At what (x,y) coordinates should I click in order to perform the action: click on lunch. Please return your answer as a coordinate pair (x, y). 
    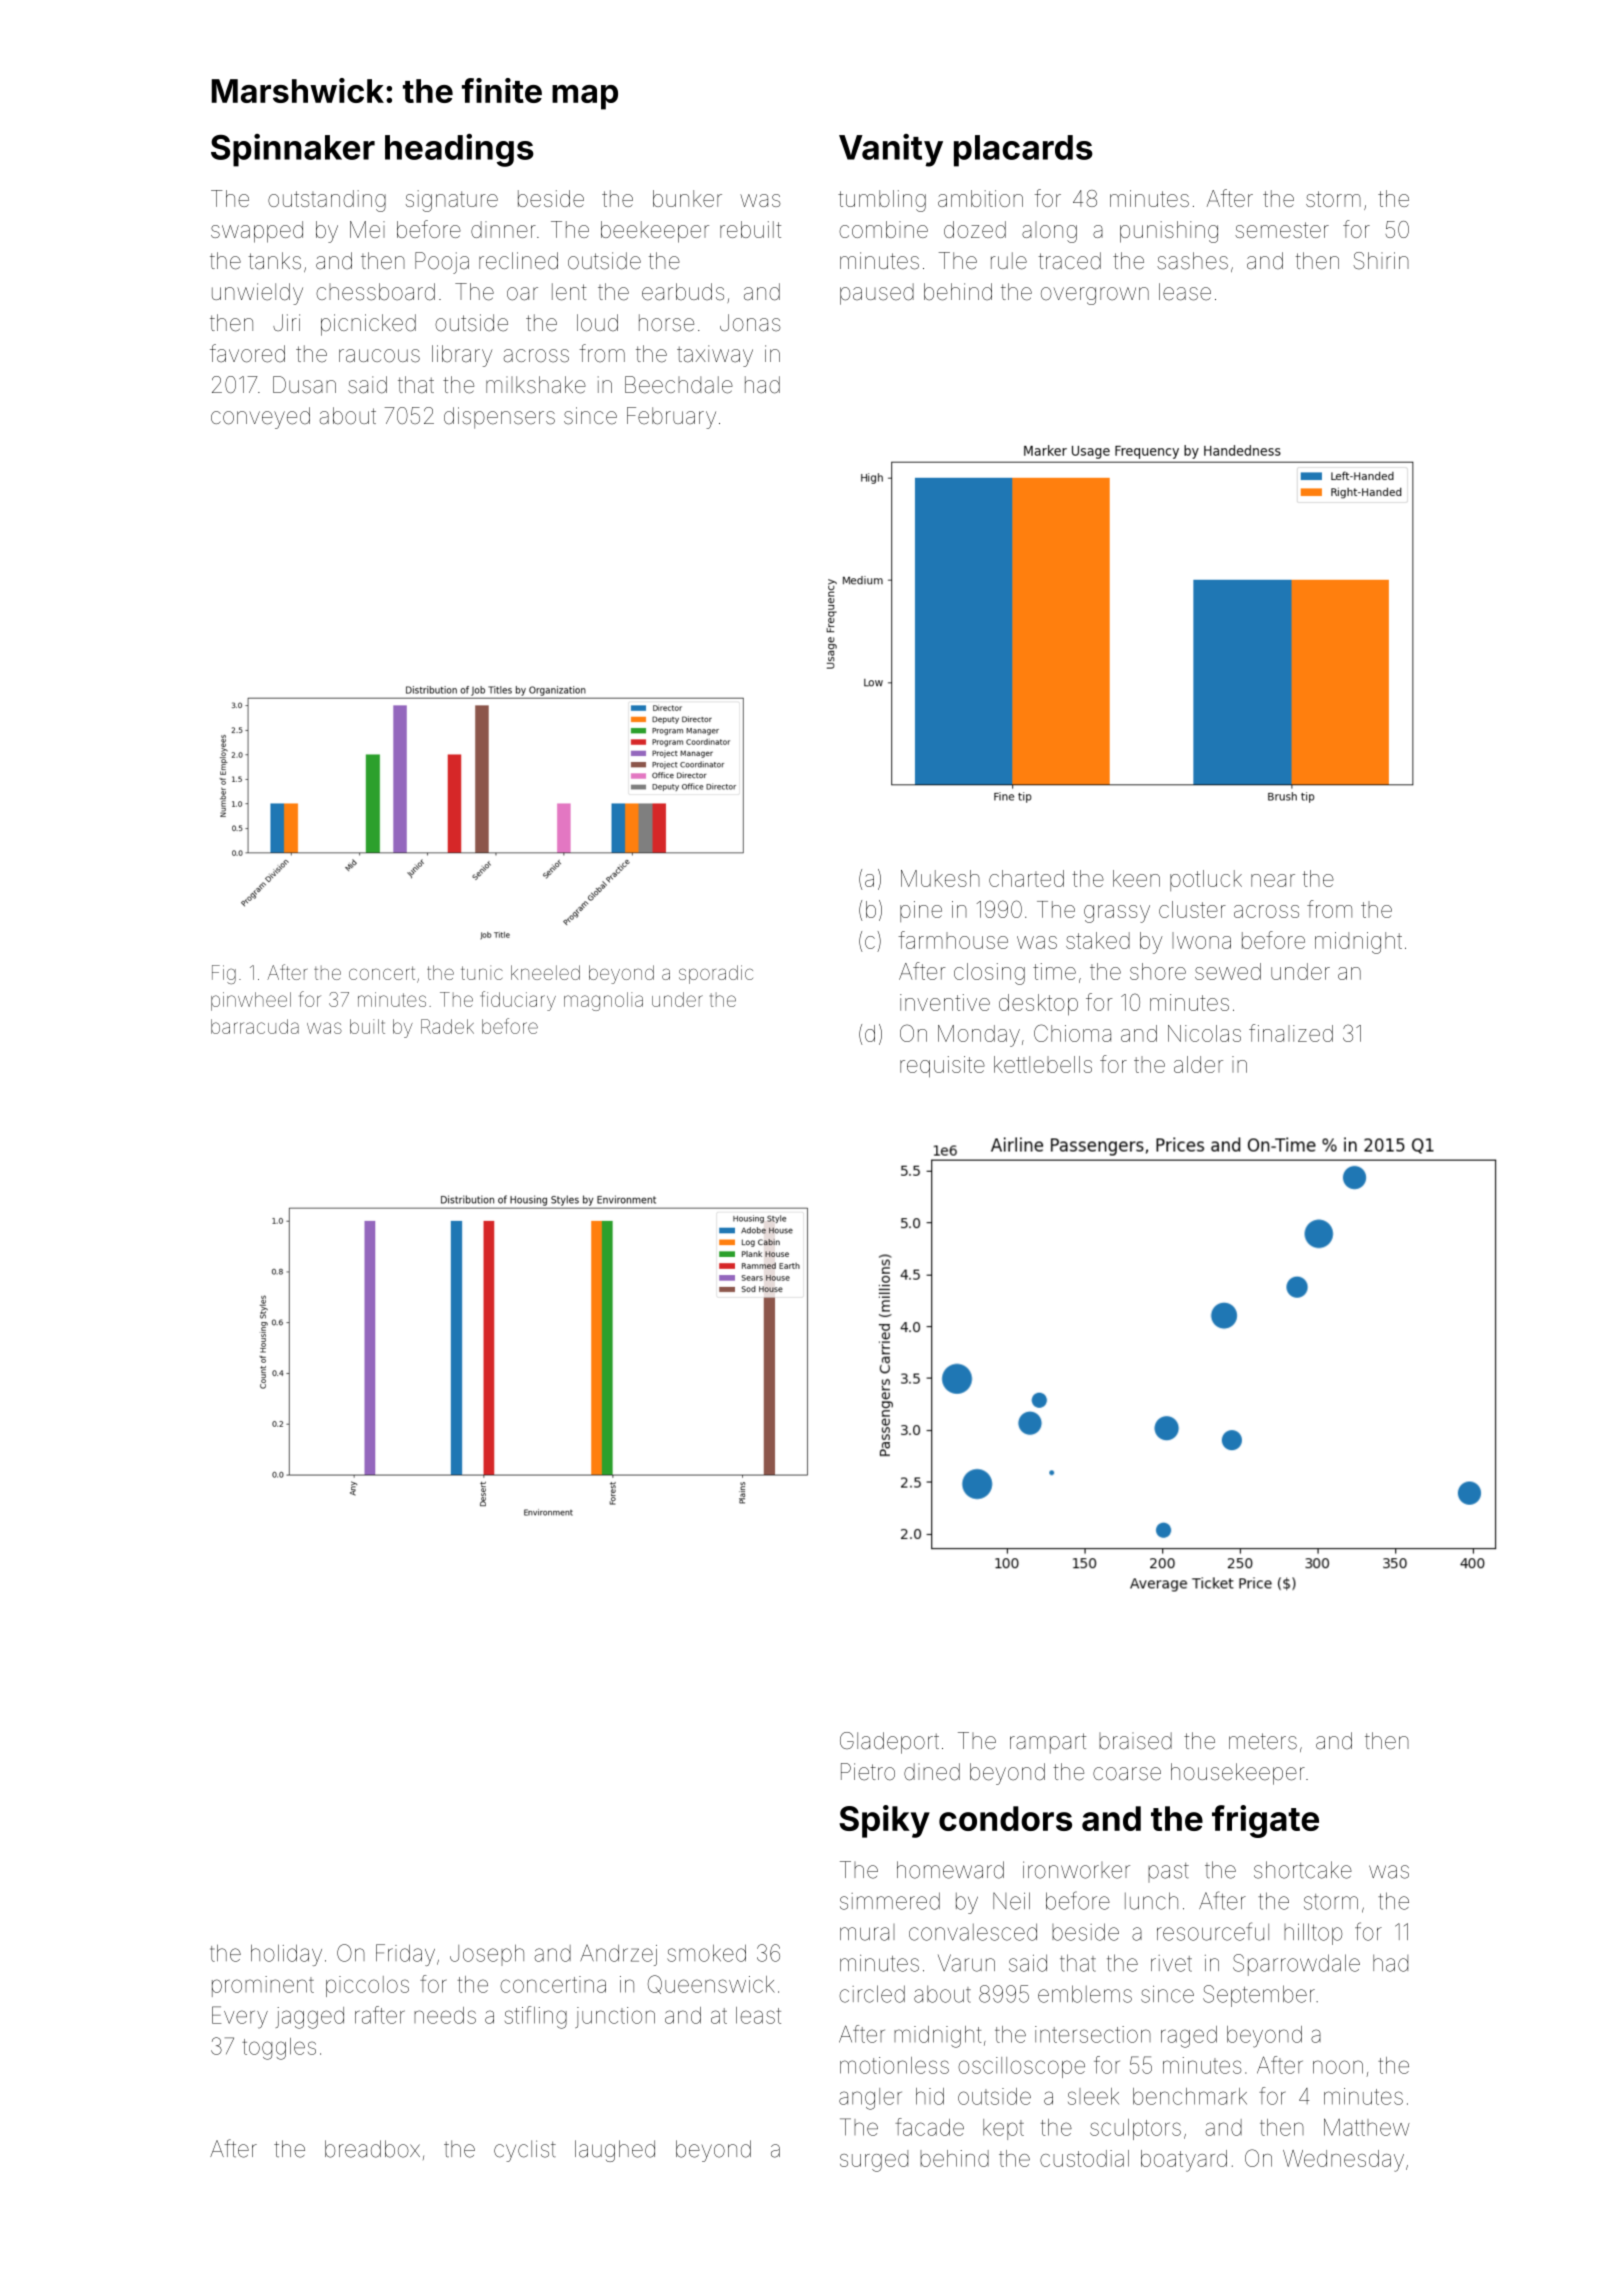
    Looking at the image, I should click on (1151, 1901).
